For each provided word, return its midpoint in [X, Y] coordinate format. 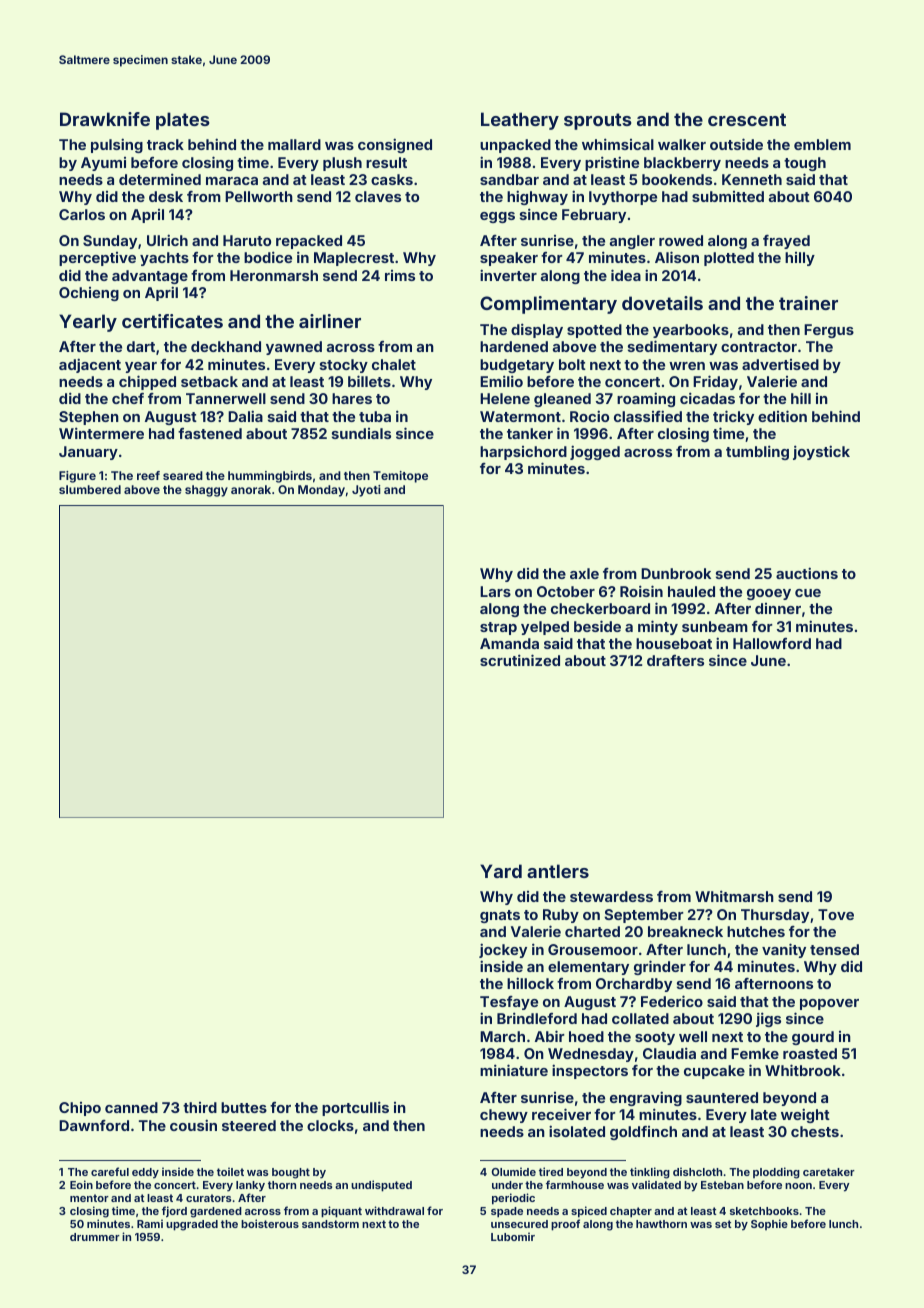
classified [648, 416]
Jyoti [366, 491]
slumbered [90, 489]
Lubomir [513, 1236]
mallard [294, 144]
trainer [808, 303]
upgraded [192, 1225]
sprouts [598, 121]
